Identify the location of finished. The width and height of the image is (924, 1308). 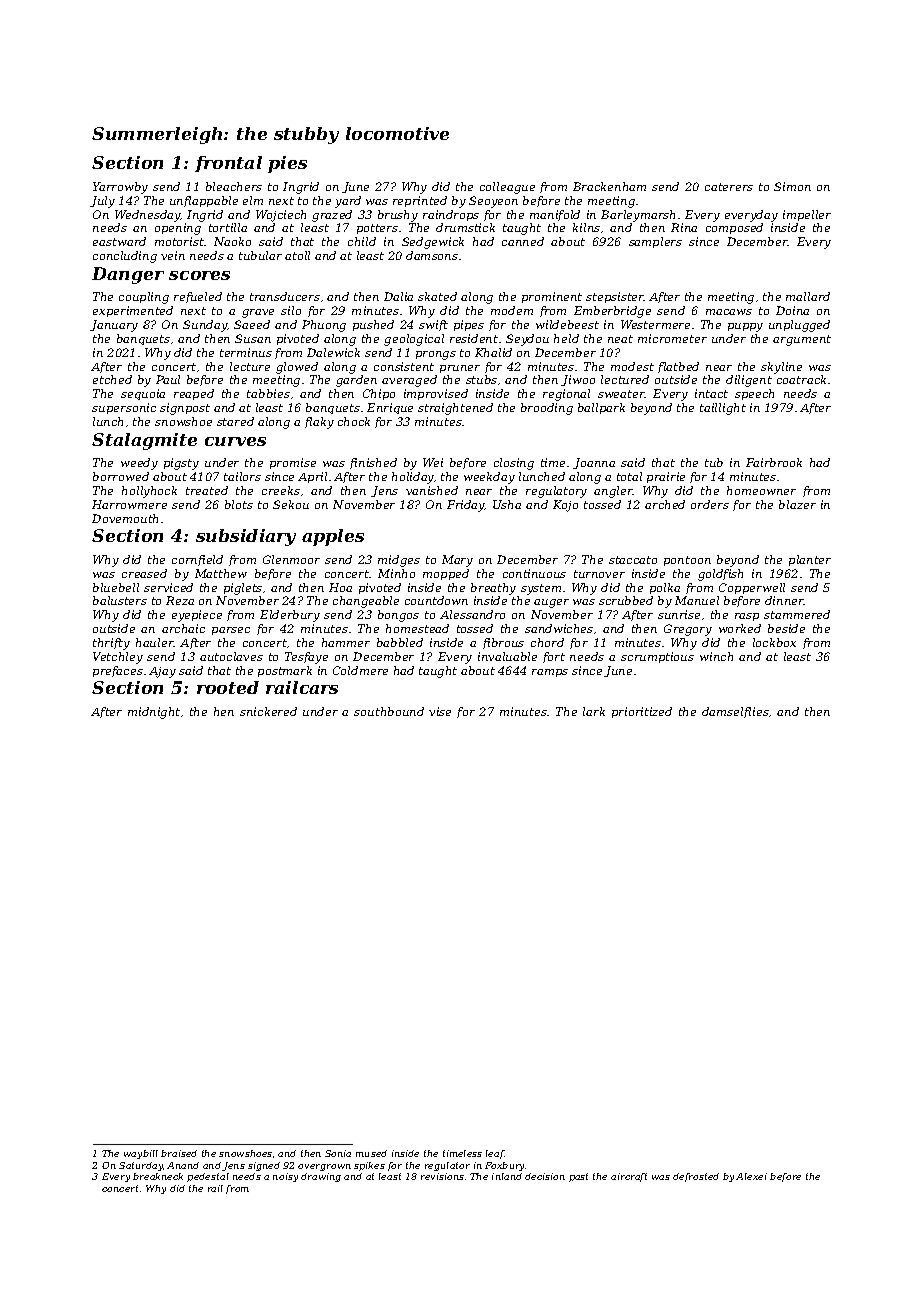
(373, 463).
